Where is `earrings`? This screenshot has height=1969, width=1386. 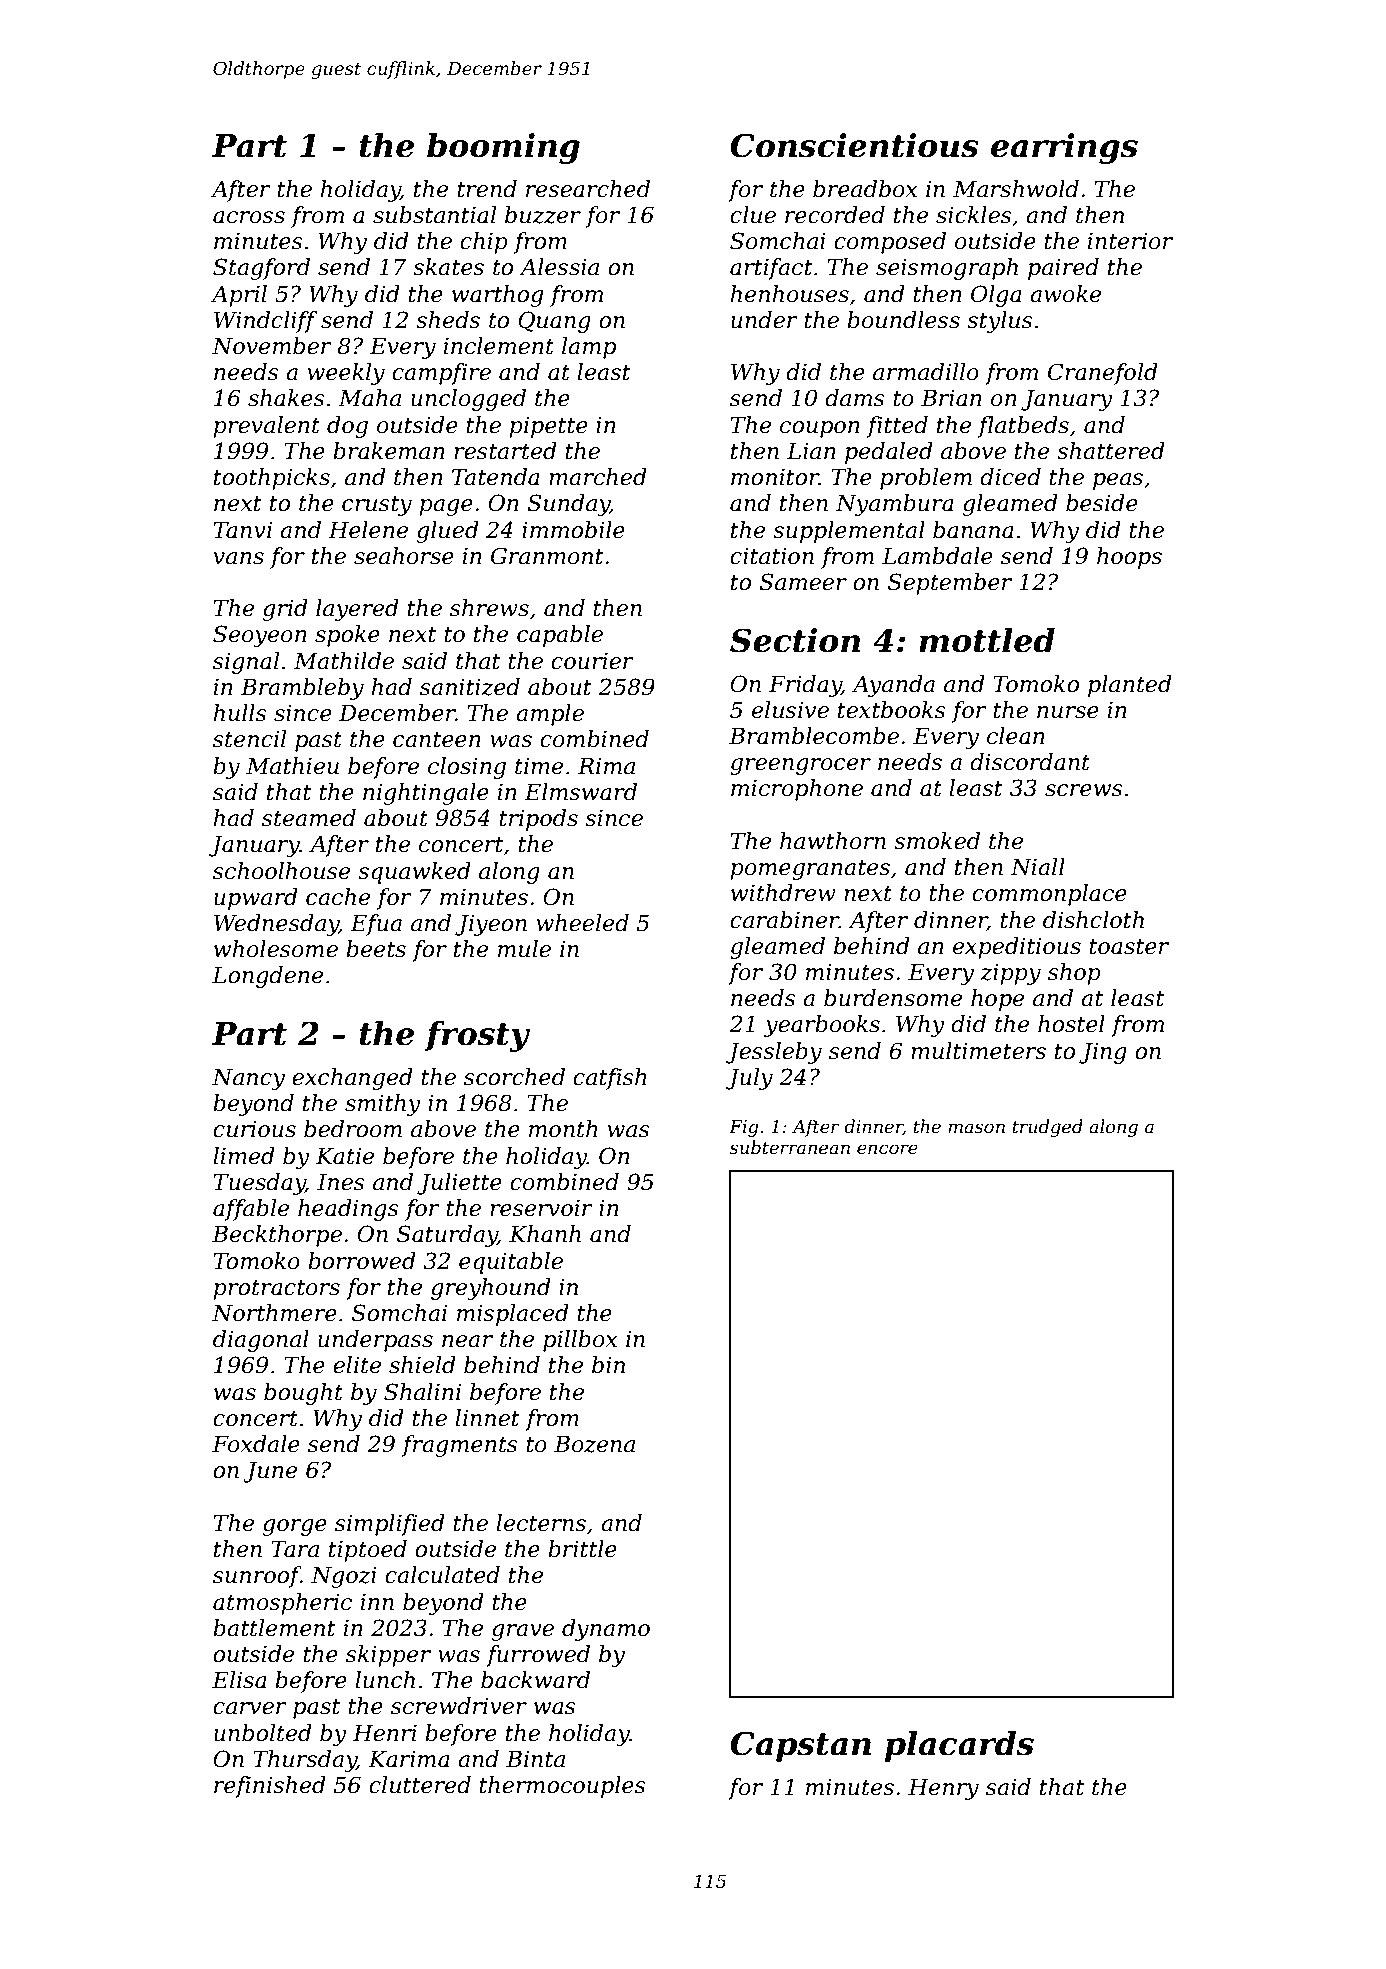 earrings is located at coordinates (1064, 148).
